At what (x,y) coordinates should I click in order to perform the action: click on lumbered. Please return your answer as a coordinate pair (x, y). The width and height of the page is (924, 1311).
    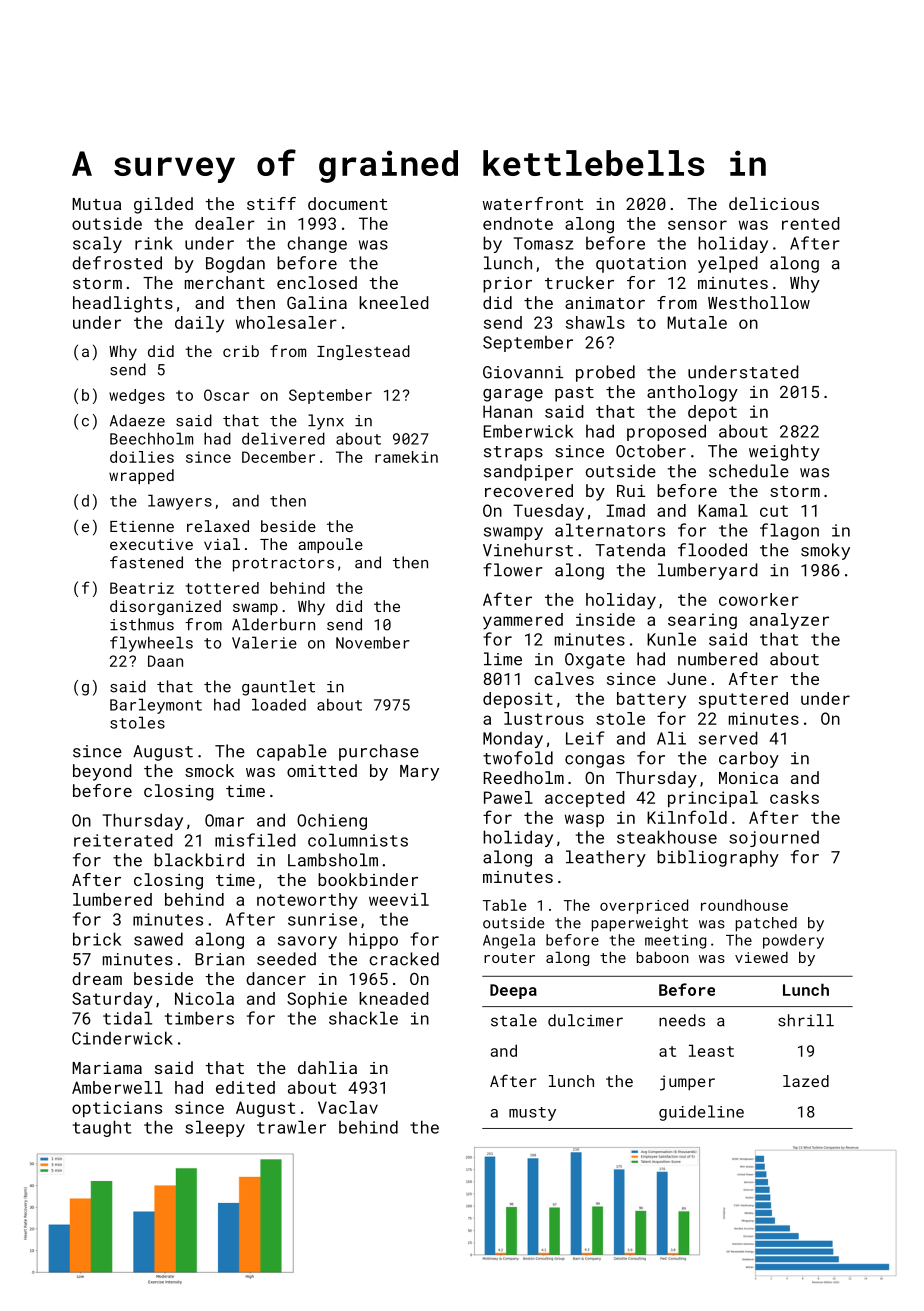
    Looking at the image, I should click on (112, 899).
